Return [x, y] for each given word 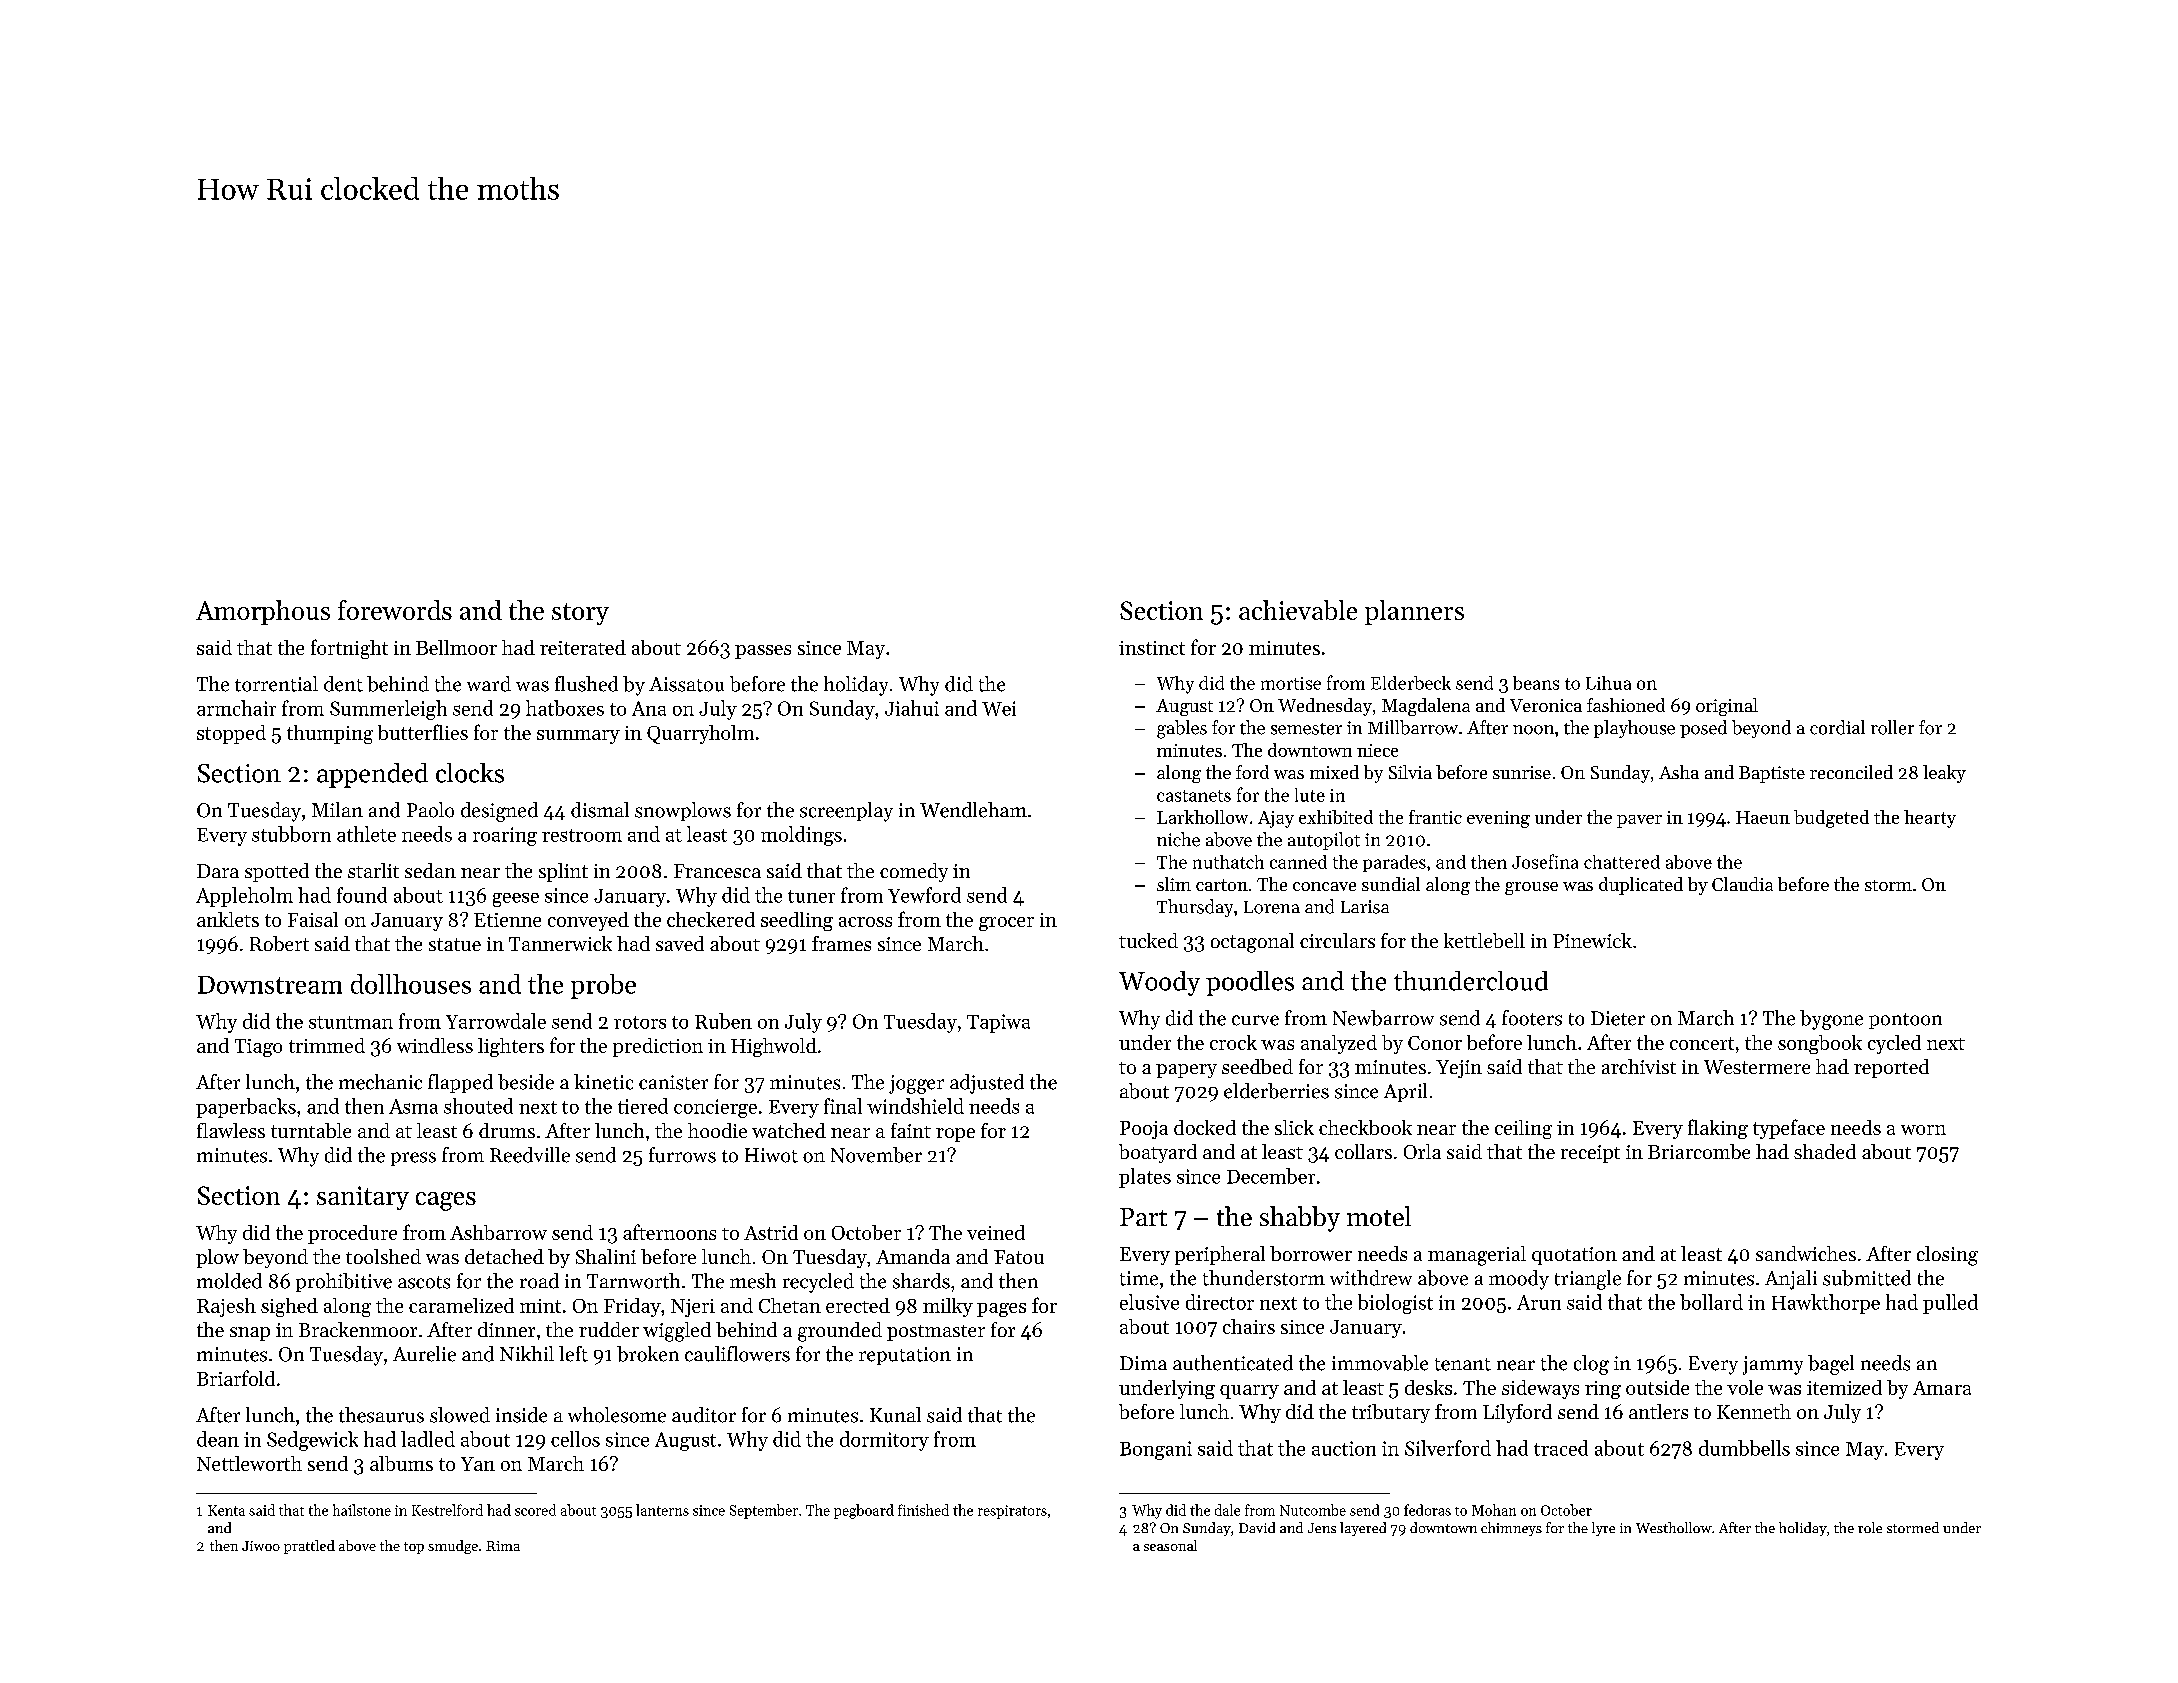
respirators [1012, 1512]
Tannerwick [560, 943]
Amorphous [263, 612]
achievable [1298, 610]
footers [1532, 1018]
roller [1892, 727]
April [1405, 1092]
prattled [309, 1547]
